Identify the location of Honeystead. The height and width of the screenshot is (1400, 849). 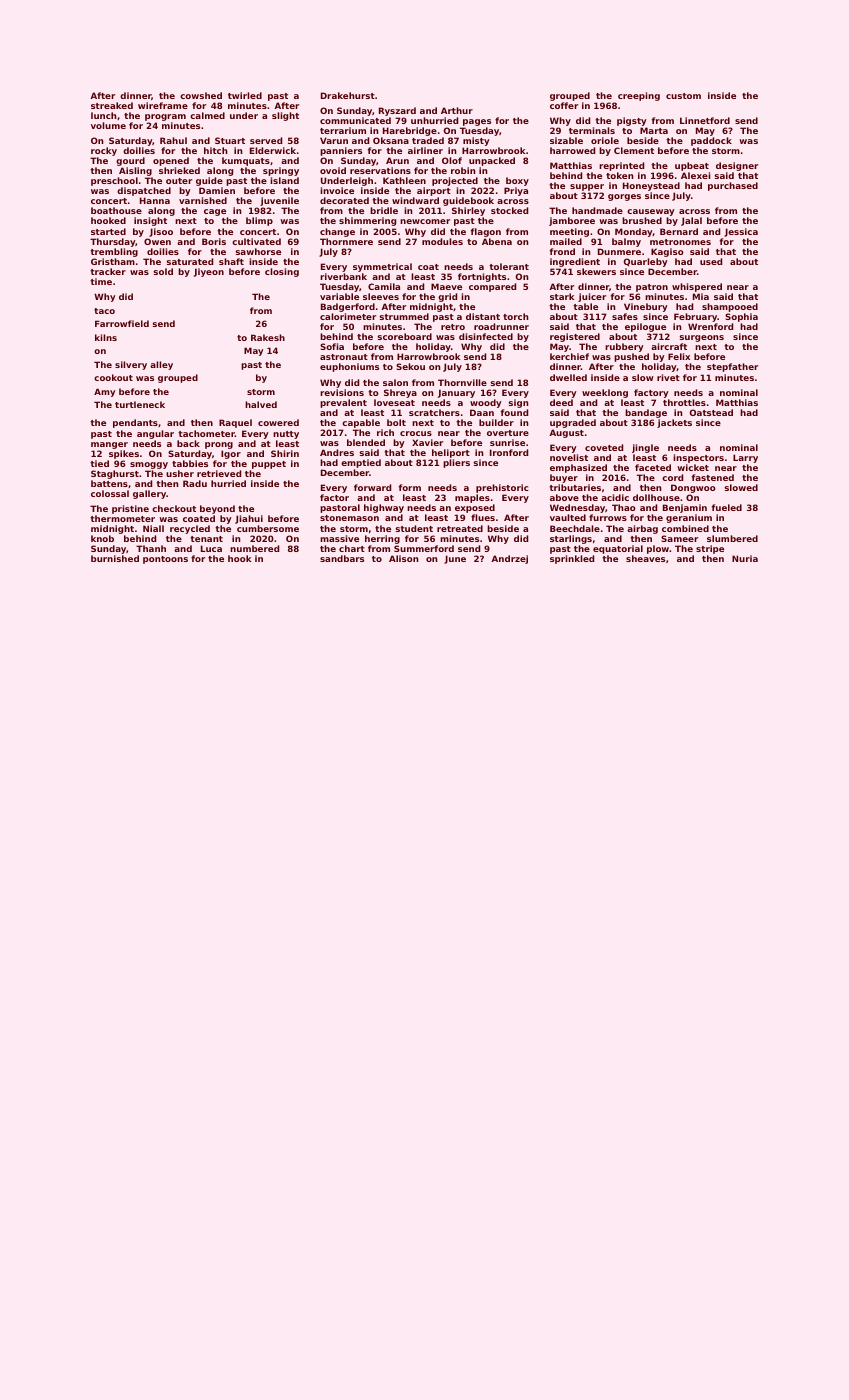
(651, 186).
